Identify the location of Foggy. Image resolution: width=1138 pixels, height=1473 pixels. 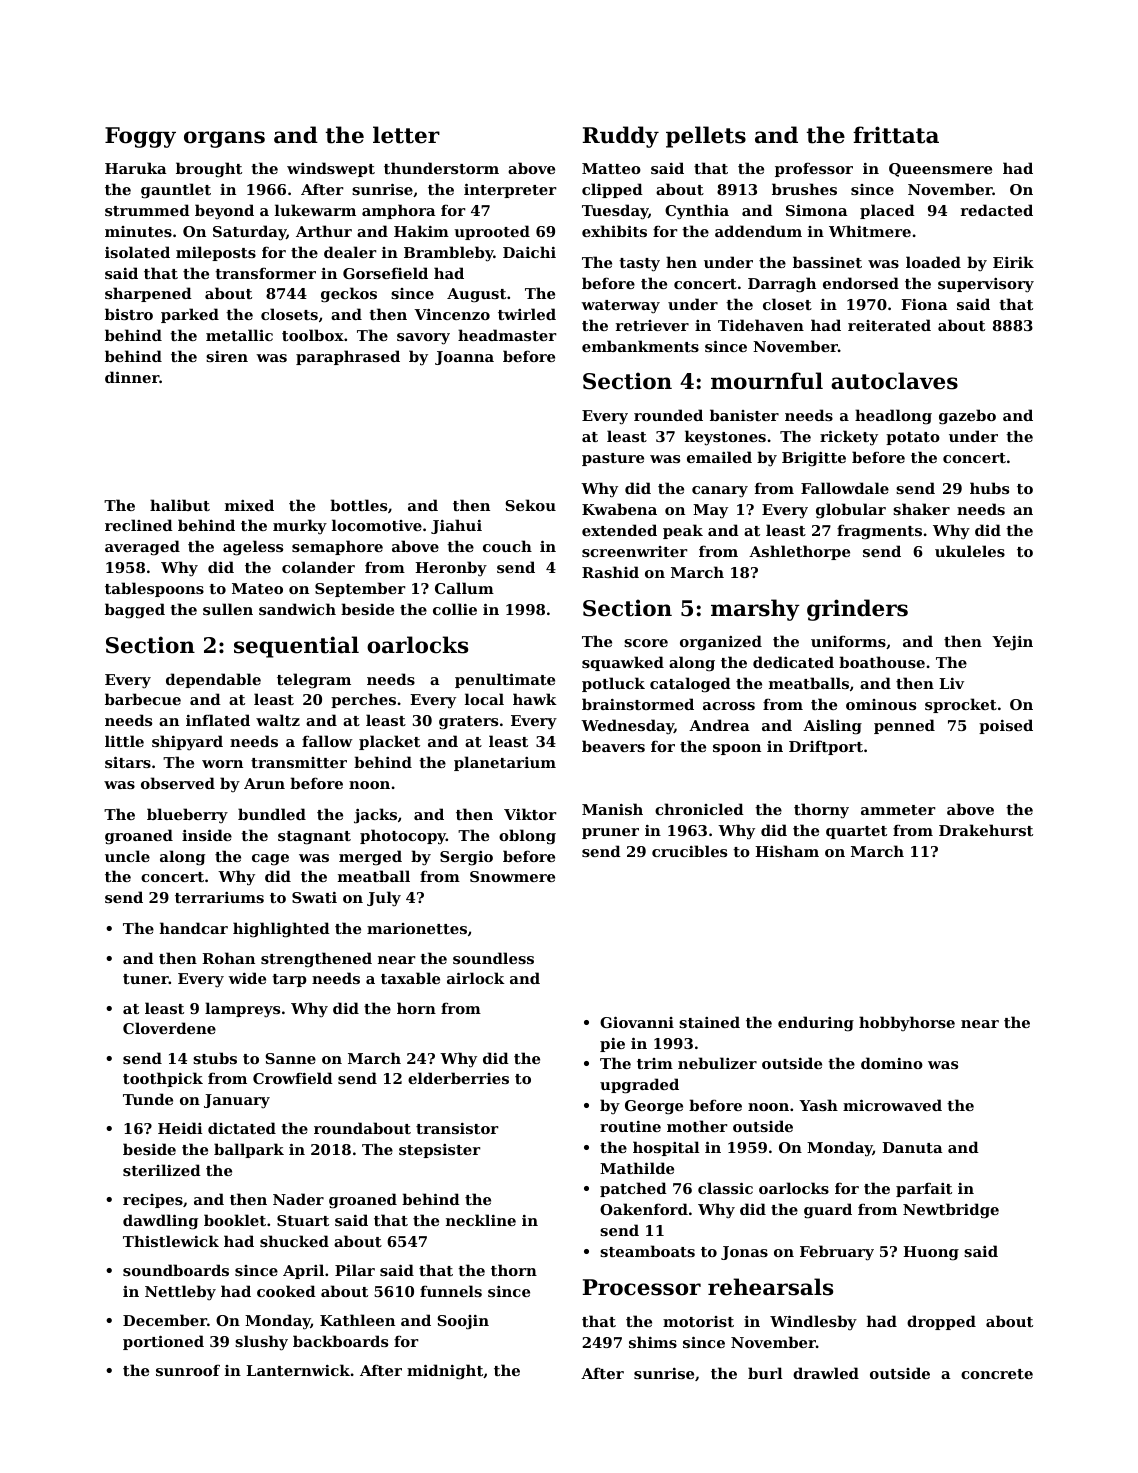
(140, 137).
